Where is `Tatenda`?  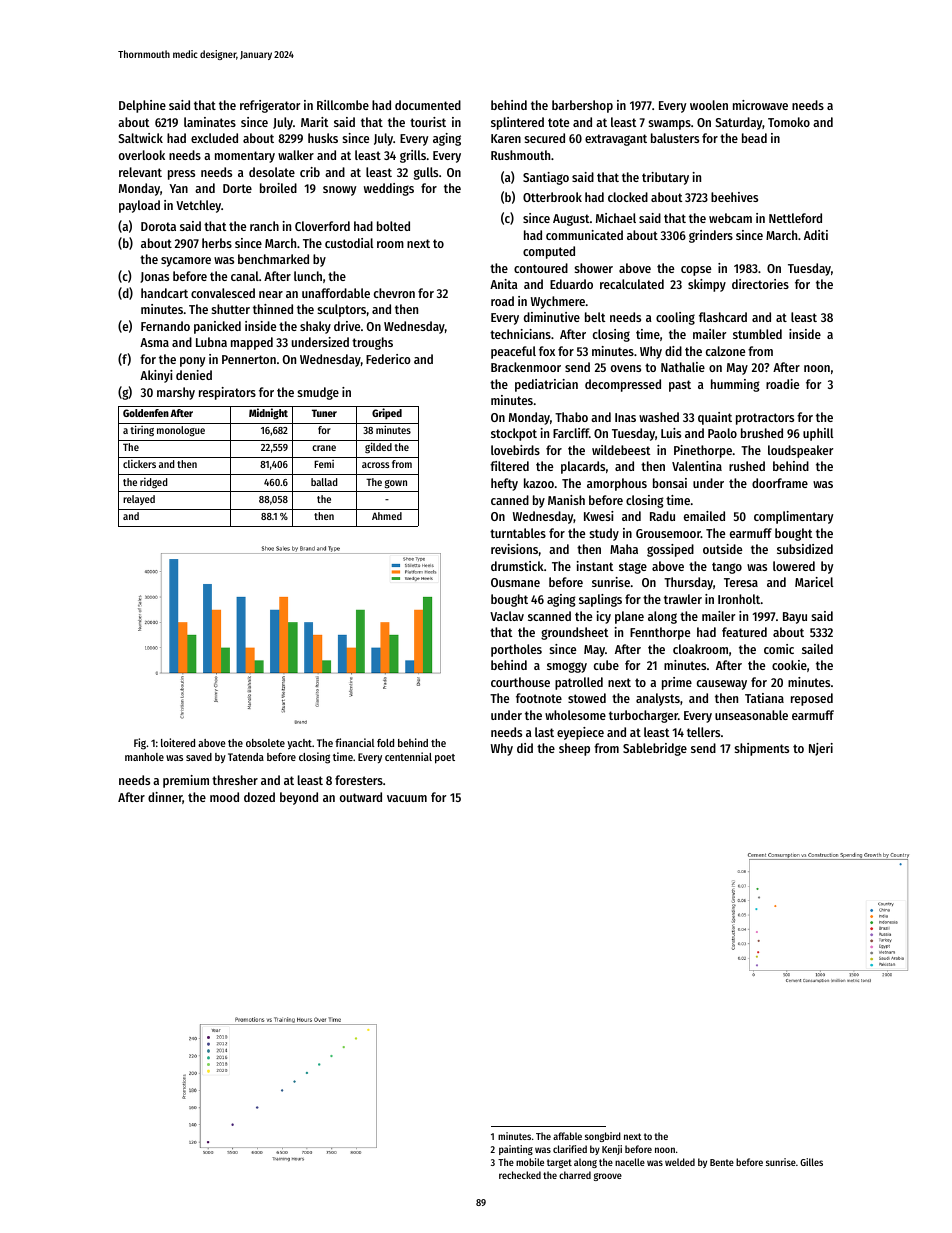 Tatenda is located at coordinates (246, 757).
